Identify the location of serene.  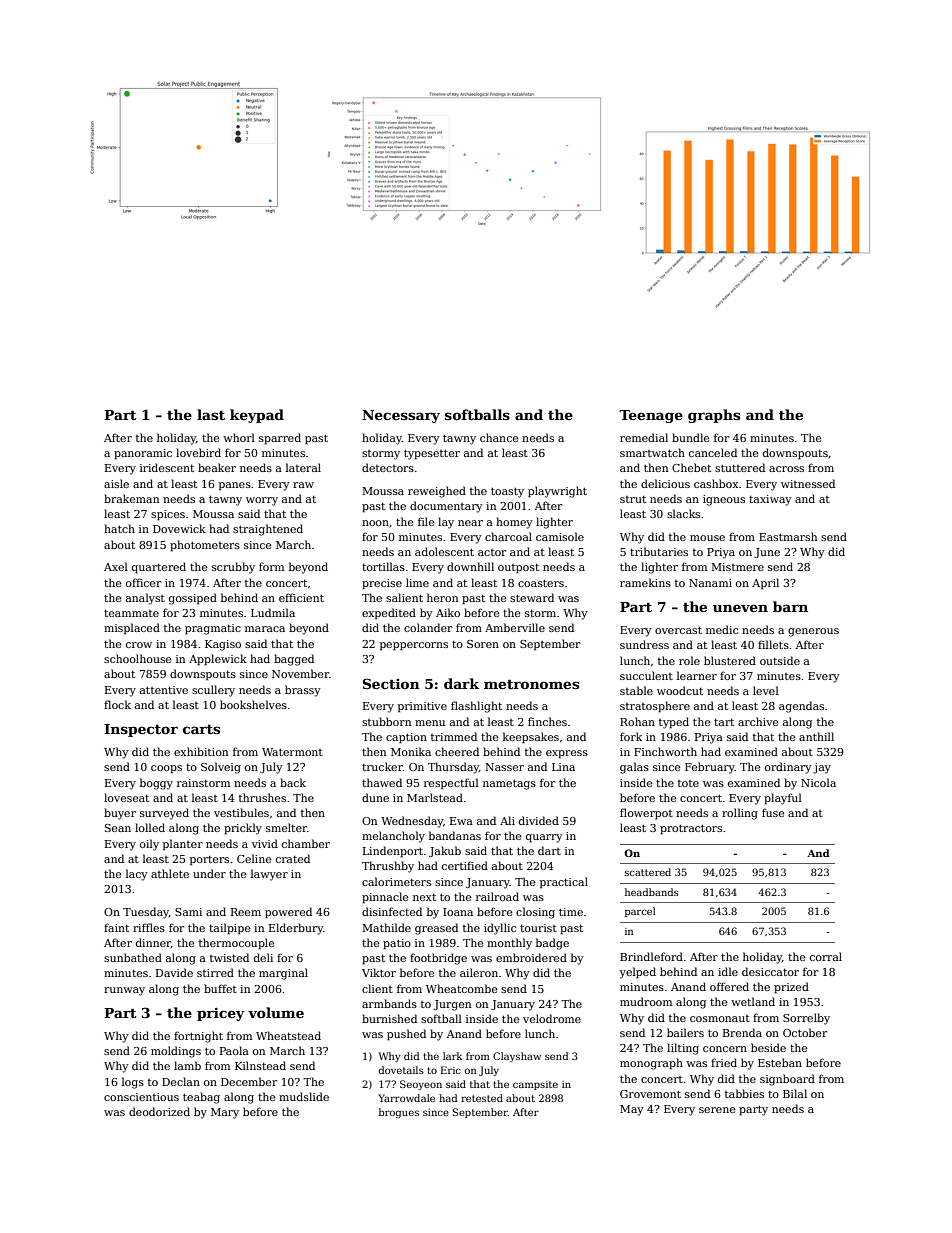
(717, 1110).
